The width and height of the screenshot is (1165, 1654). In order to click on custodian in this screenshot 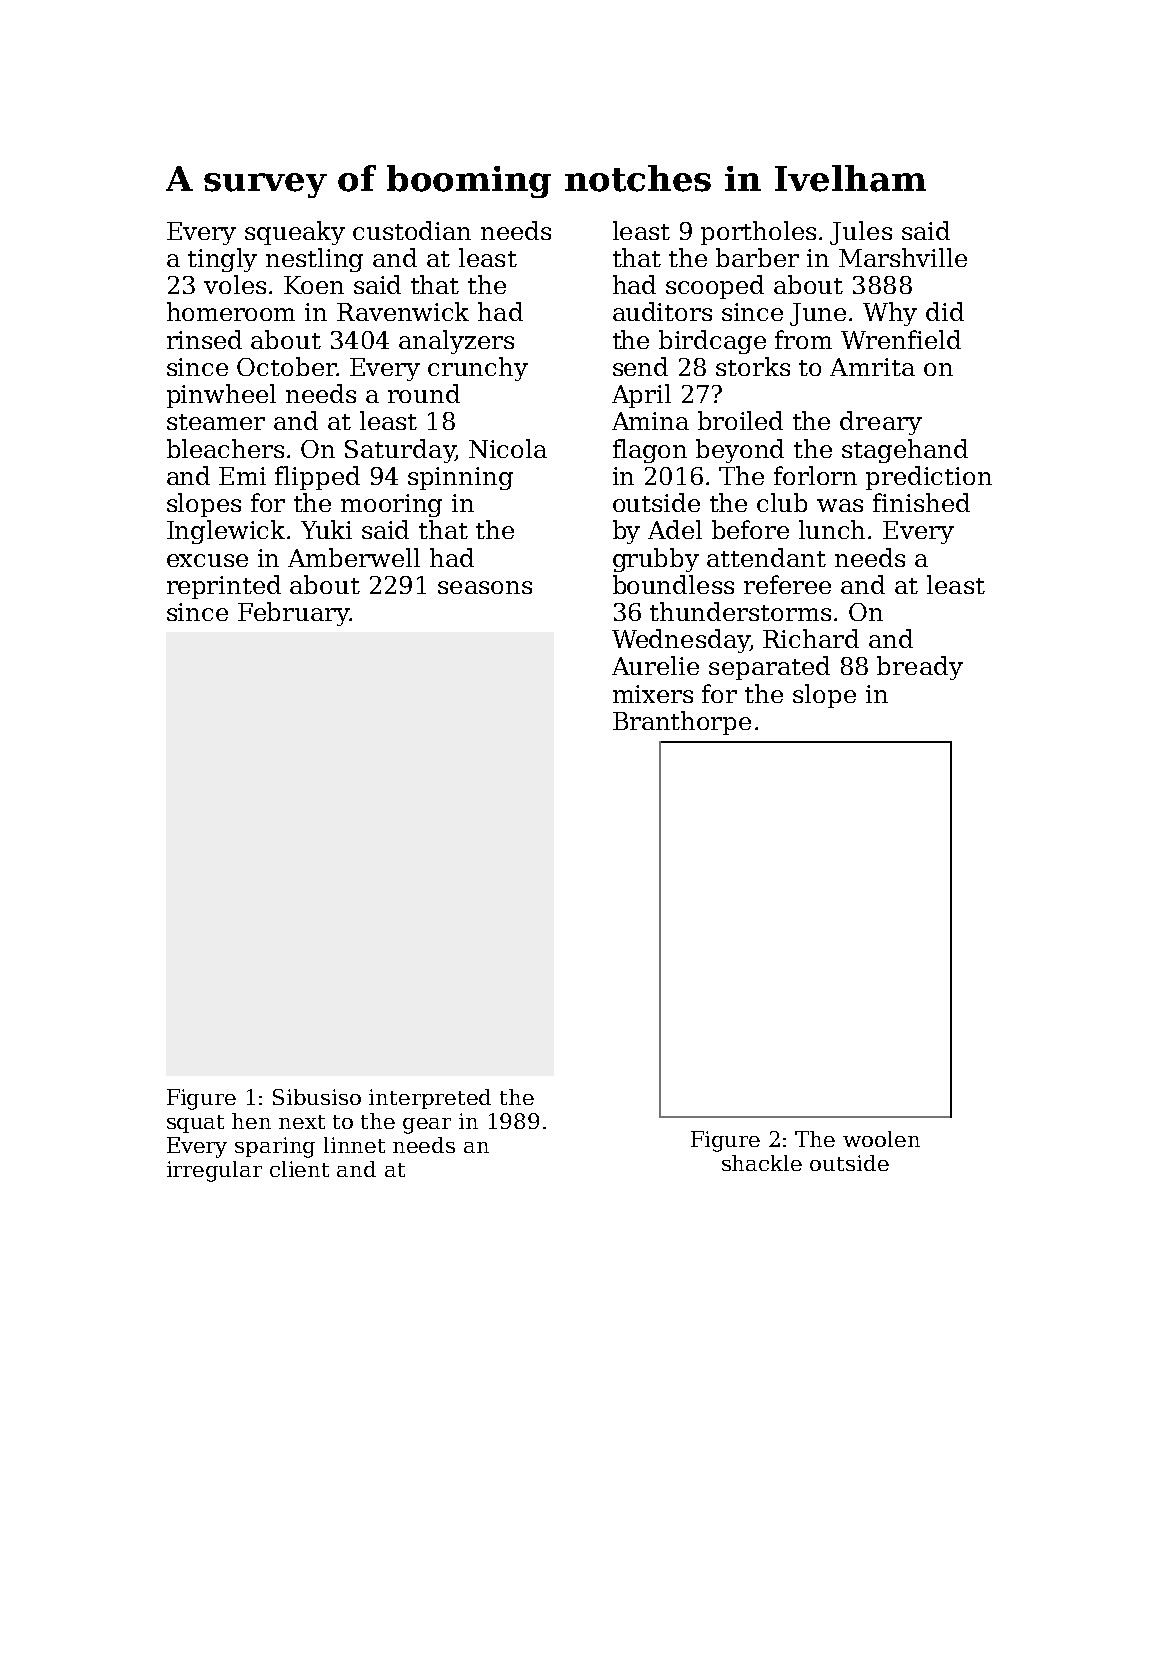, I will do `click(412, 230)`.
